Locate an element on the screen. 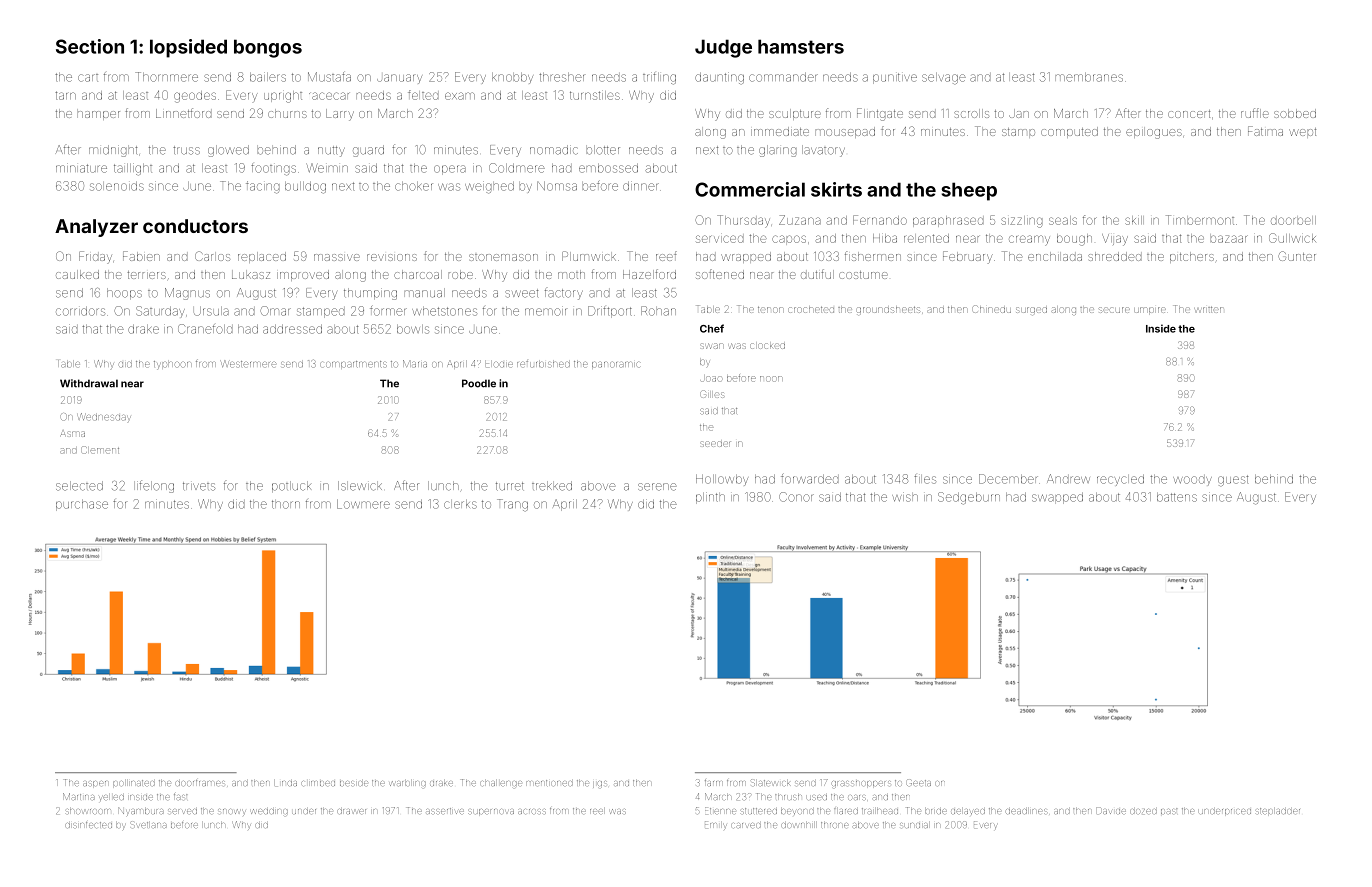 Image resolution: width=1372 pixels, height=887 pixels. skirts is located at coordinates (836, 189).
